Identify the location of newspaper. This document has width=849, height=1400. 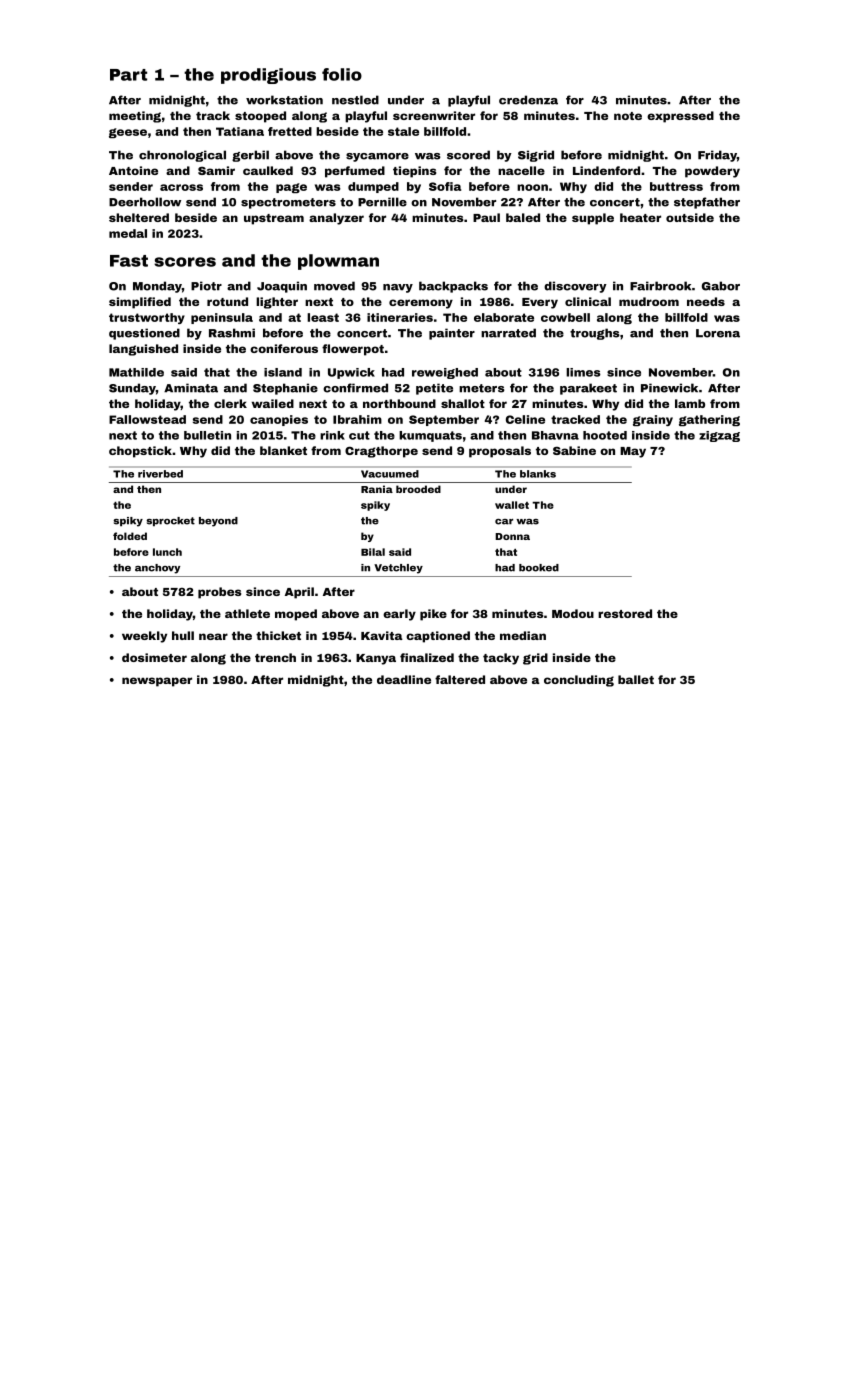
(157, 682).
